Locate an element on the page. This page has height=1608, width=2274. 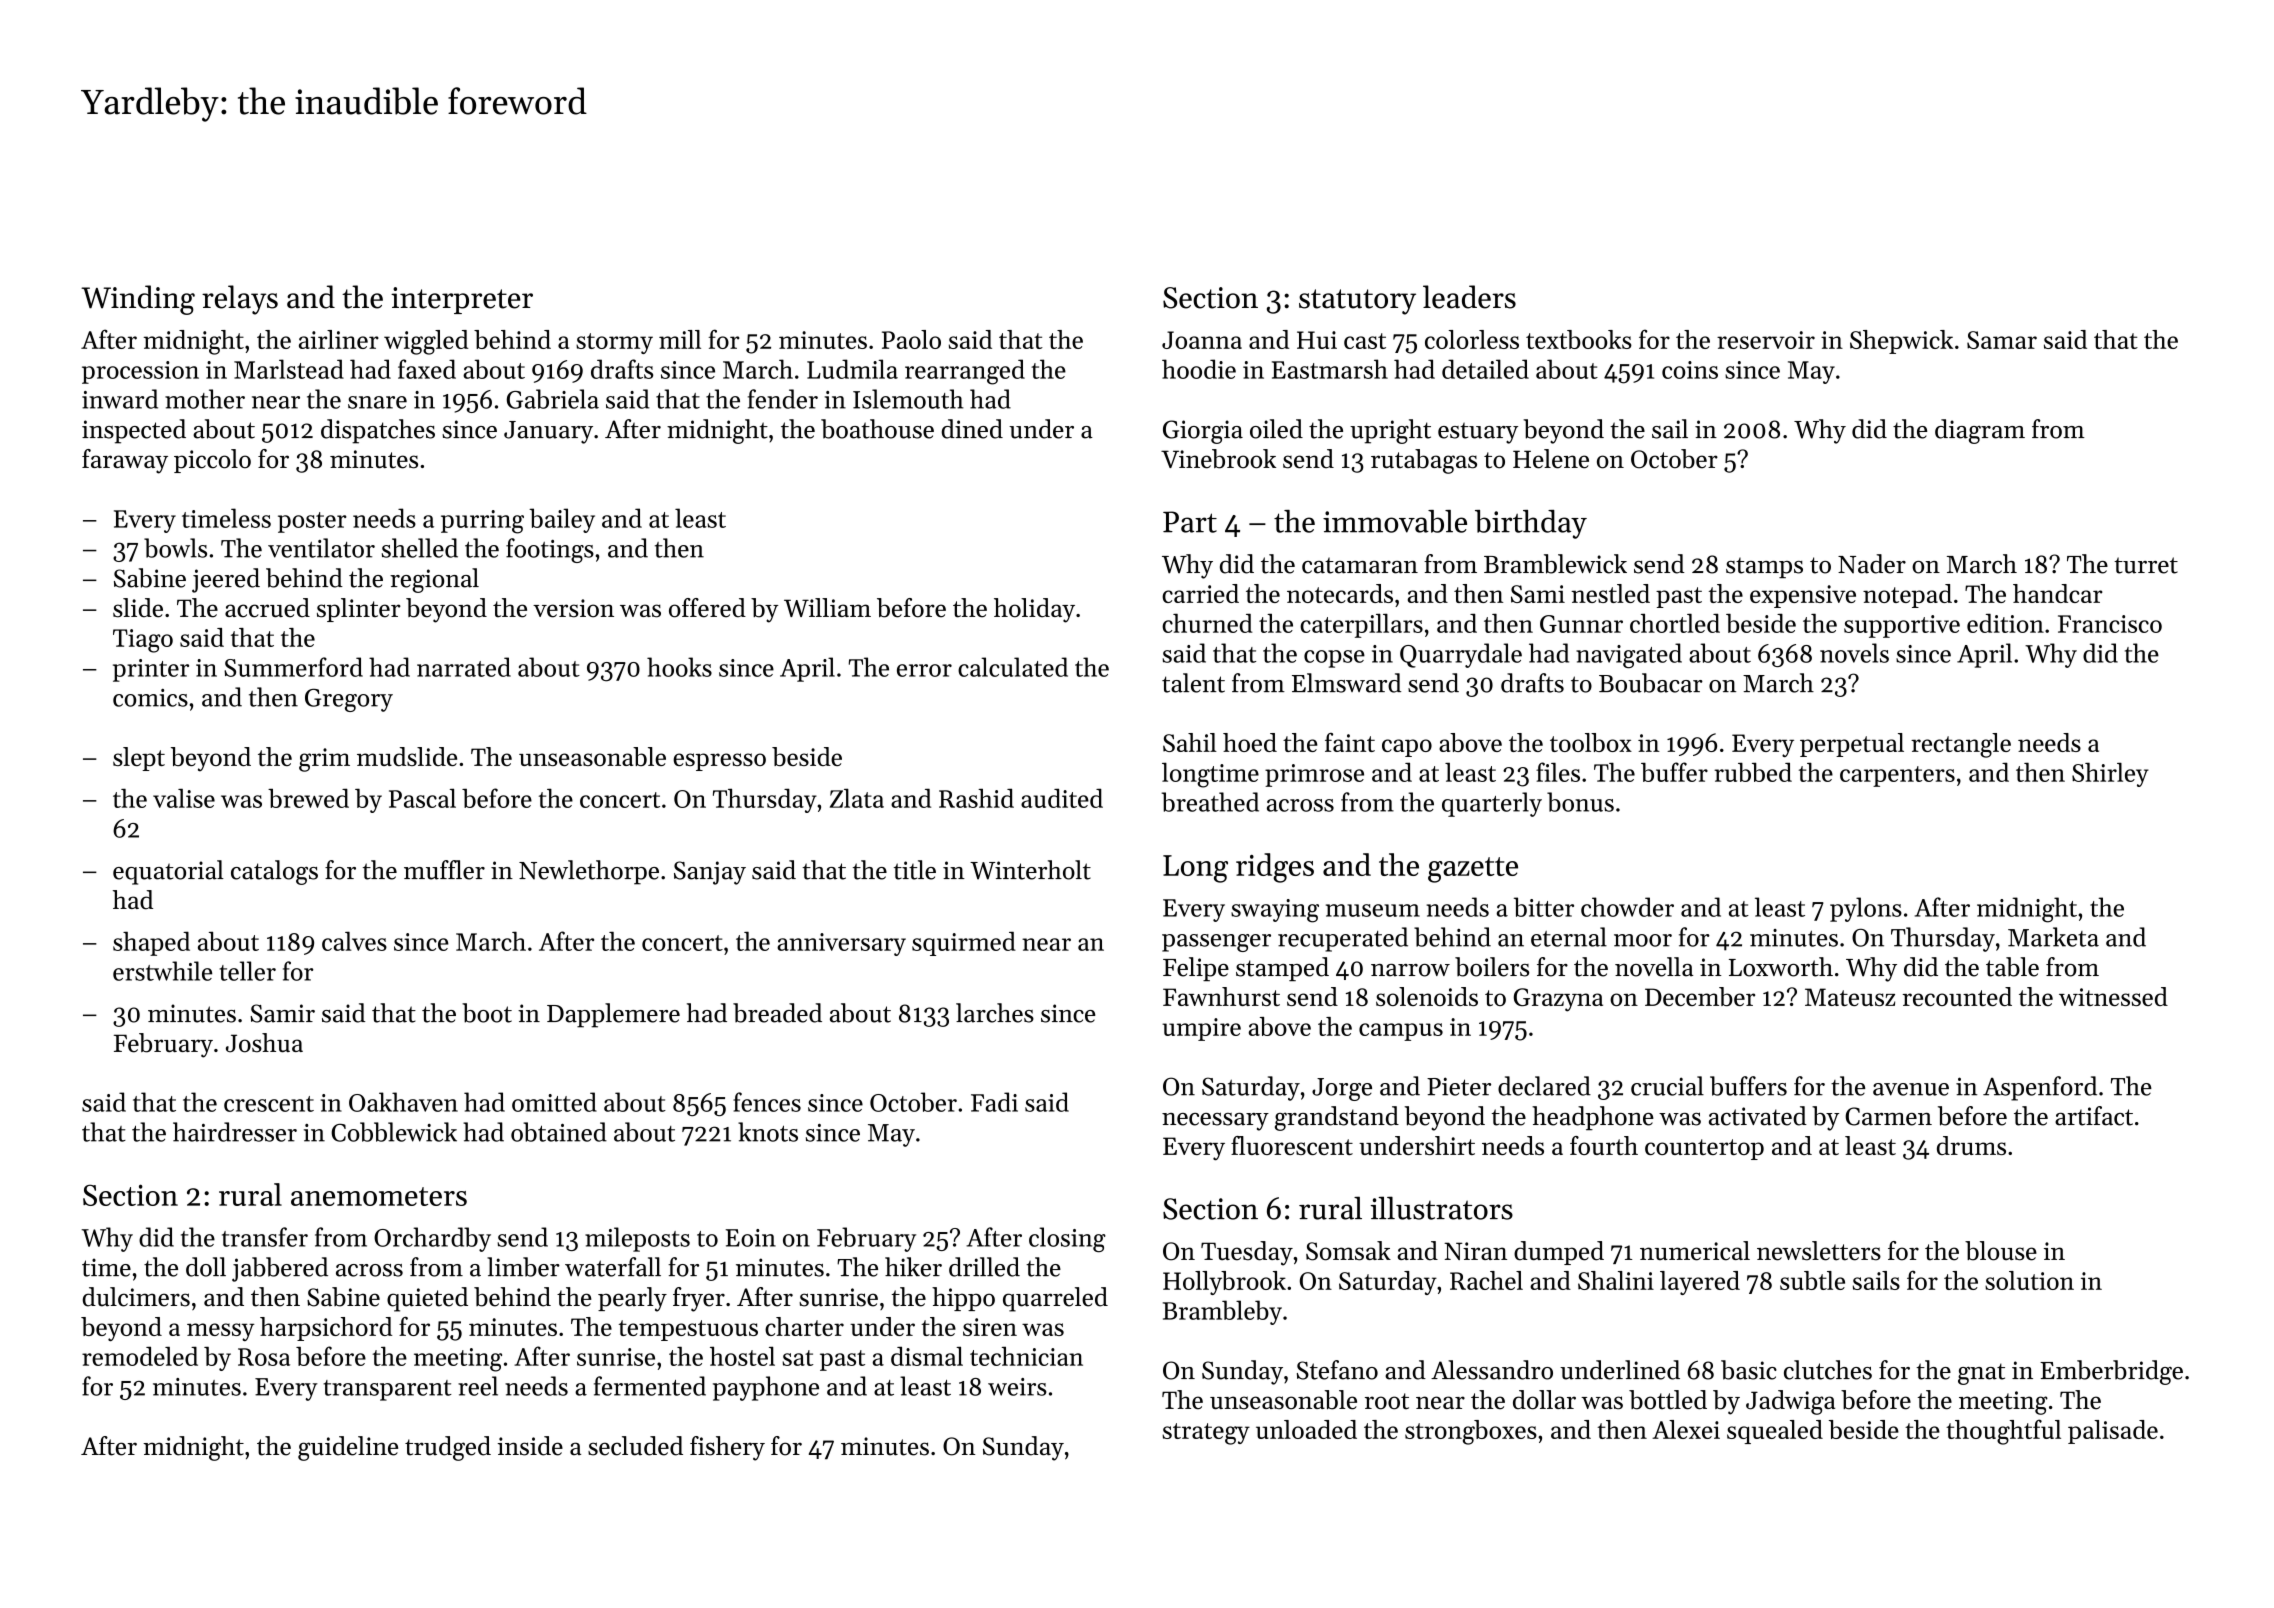
Francisco is located at coordinates (2110, 624).
